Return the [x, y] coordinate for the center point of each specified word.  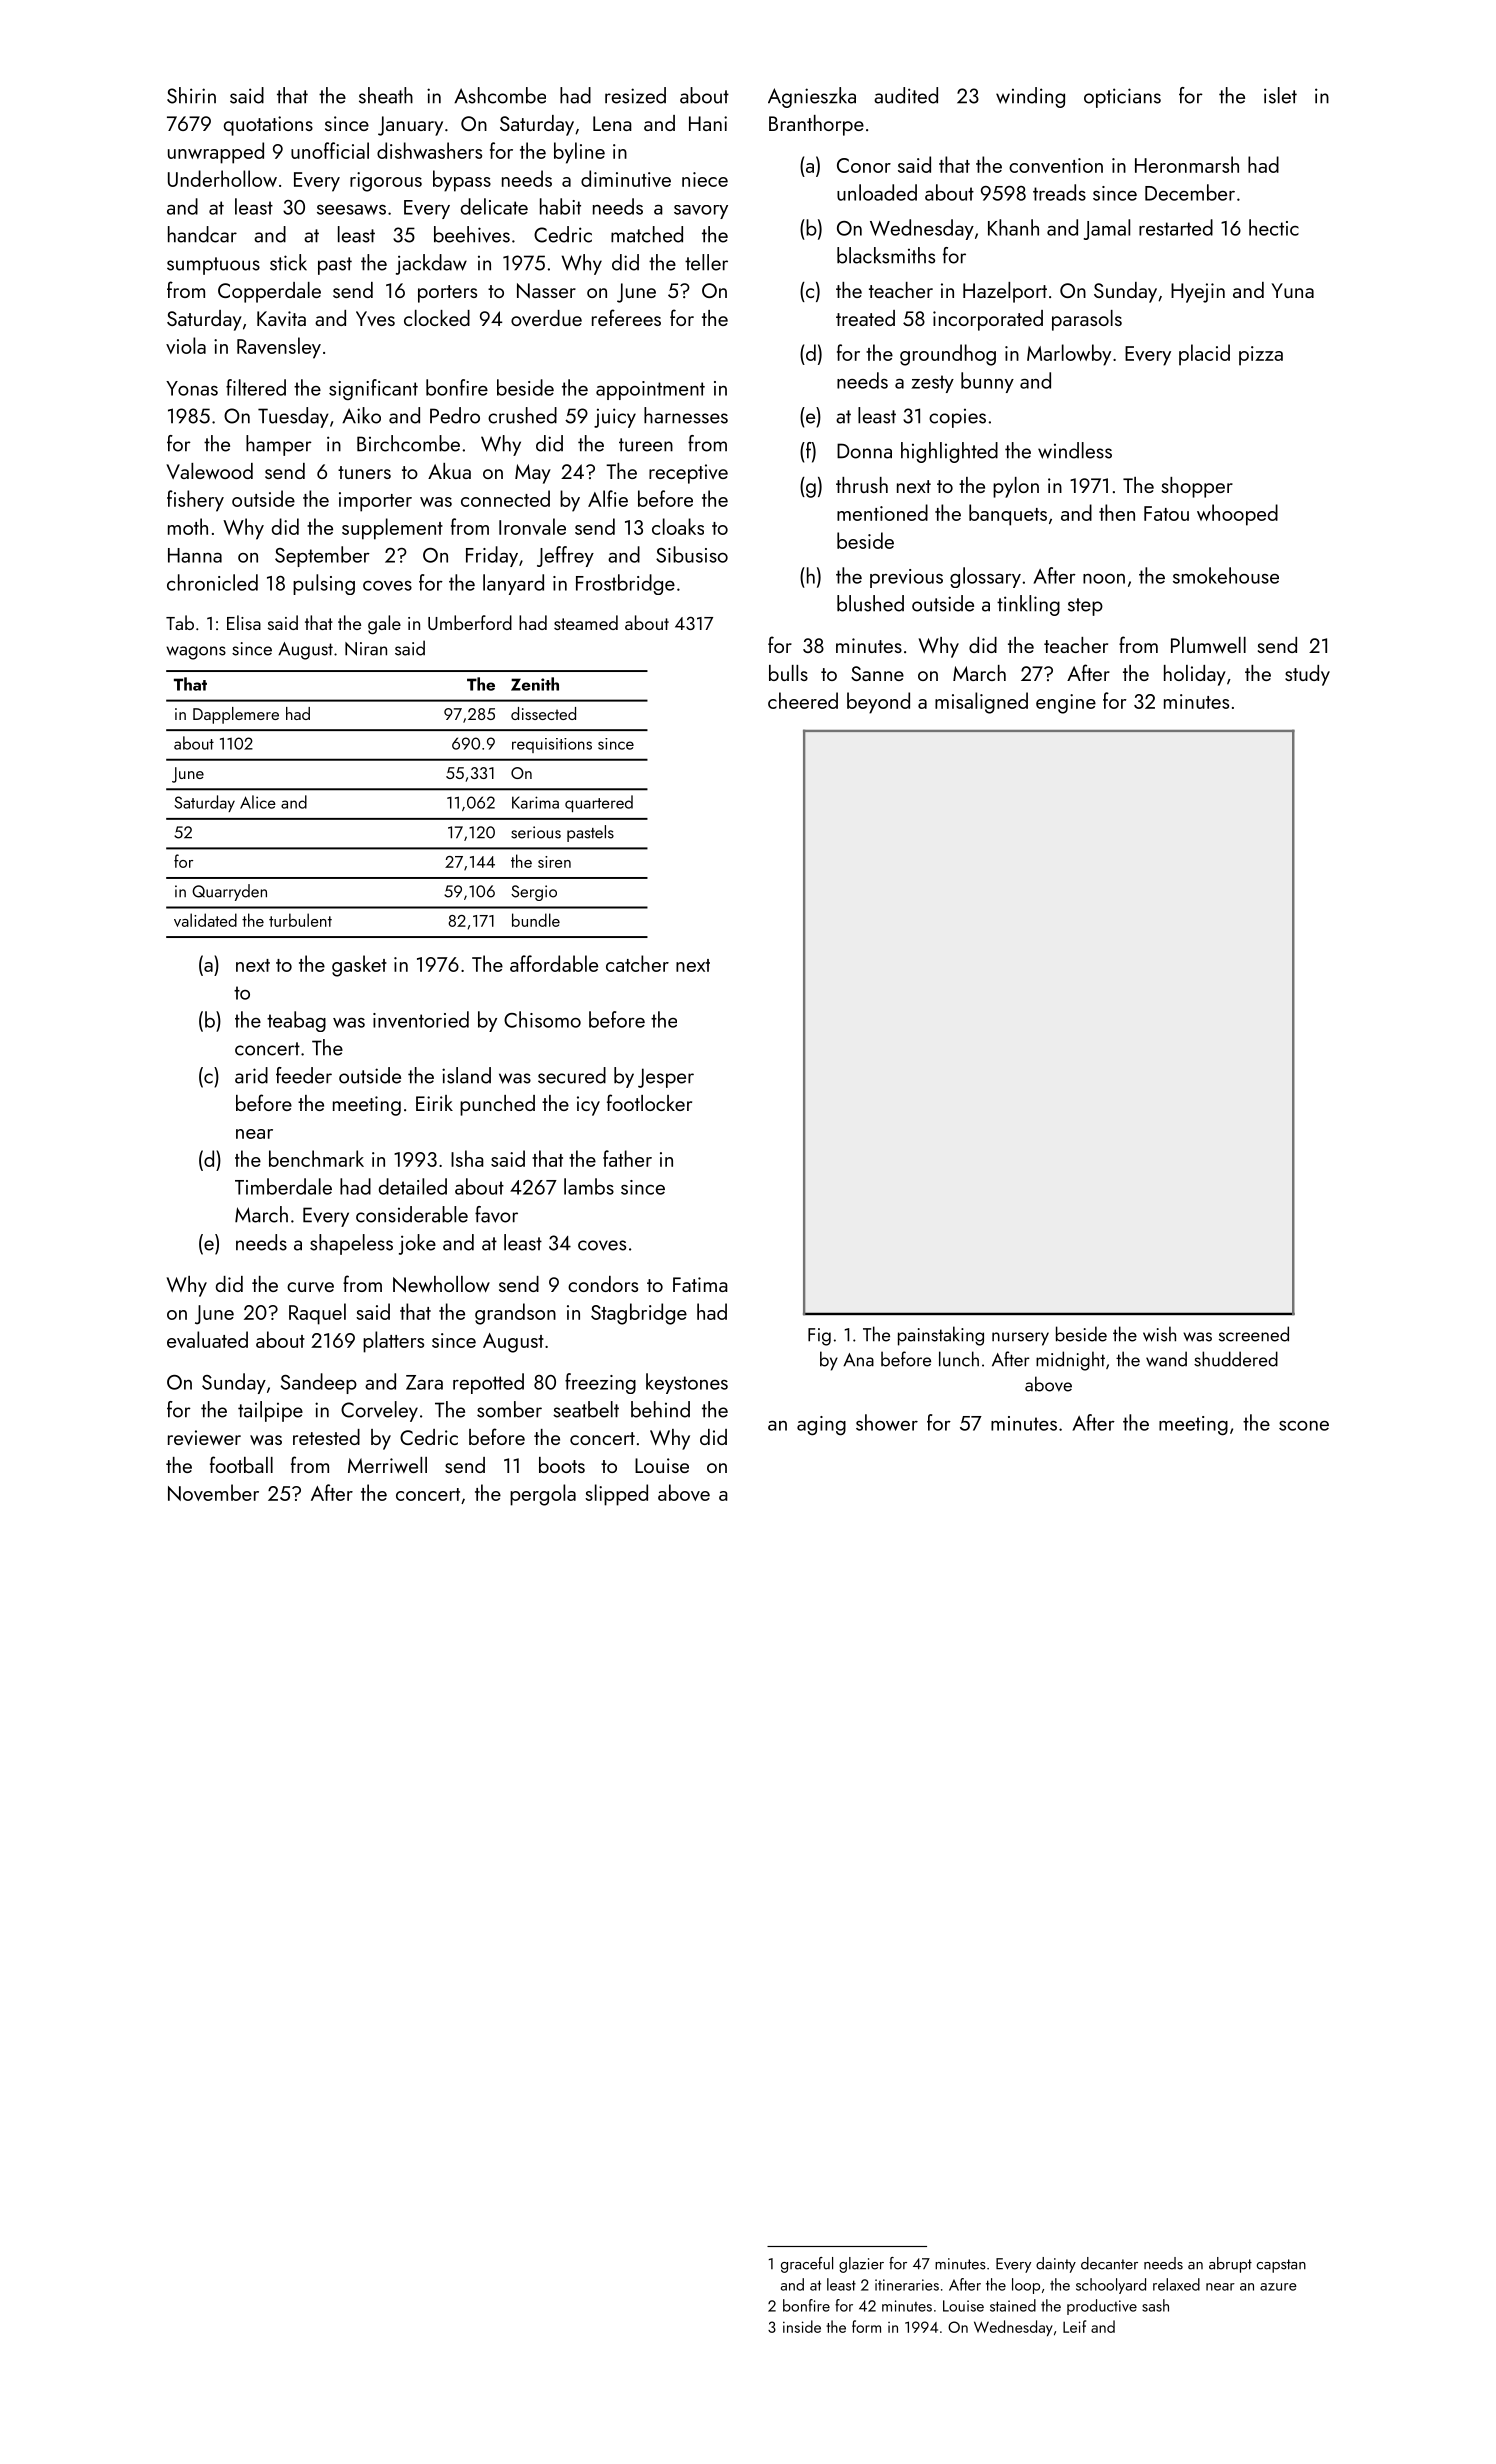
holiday [1195, 675]
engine [1066, 704]
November [213, 1492]
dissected [543, 713]
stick [288, 262]
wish [1159, 1334]
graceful [807, 2265]
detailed [413, 1186]
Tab [180, 622]
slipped [616, 1495]
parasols [1087, 320]
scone [1304, 1426]
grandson [515, 1314]
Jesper [666, 1078]
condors [603, 1284]
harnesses [686, 415]
